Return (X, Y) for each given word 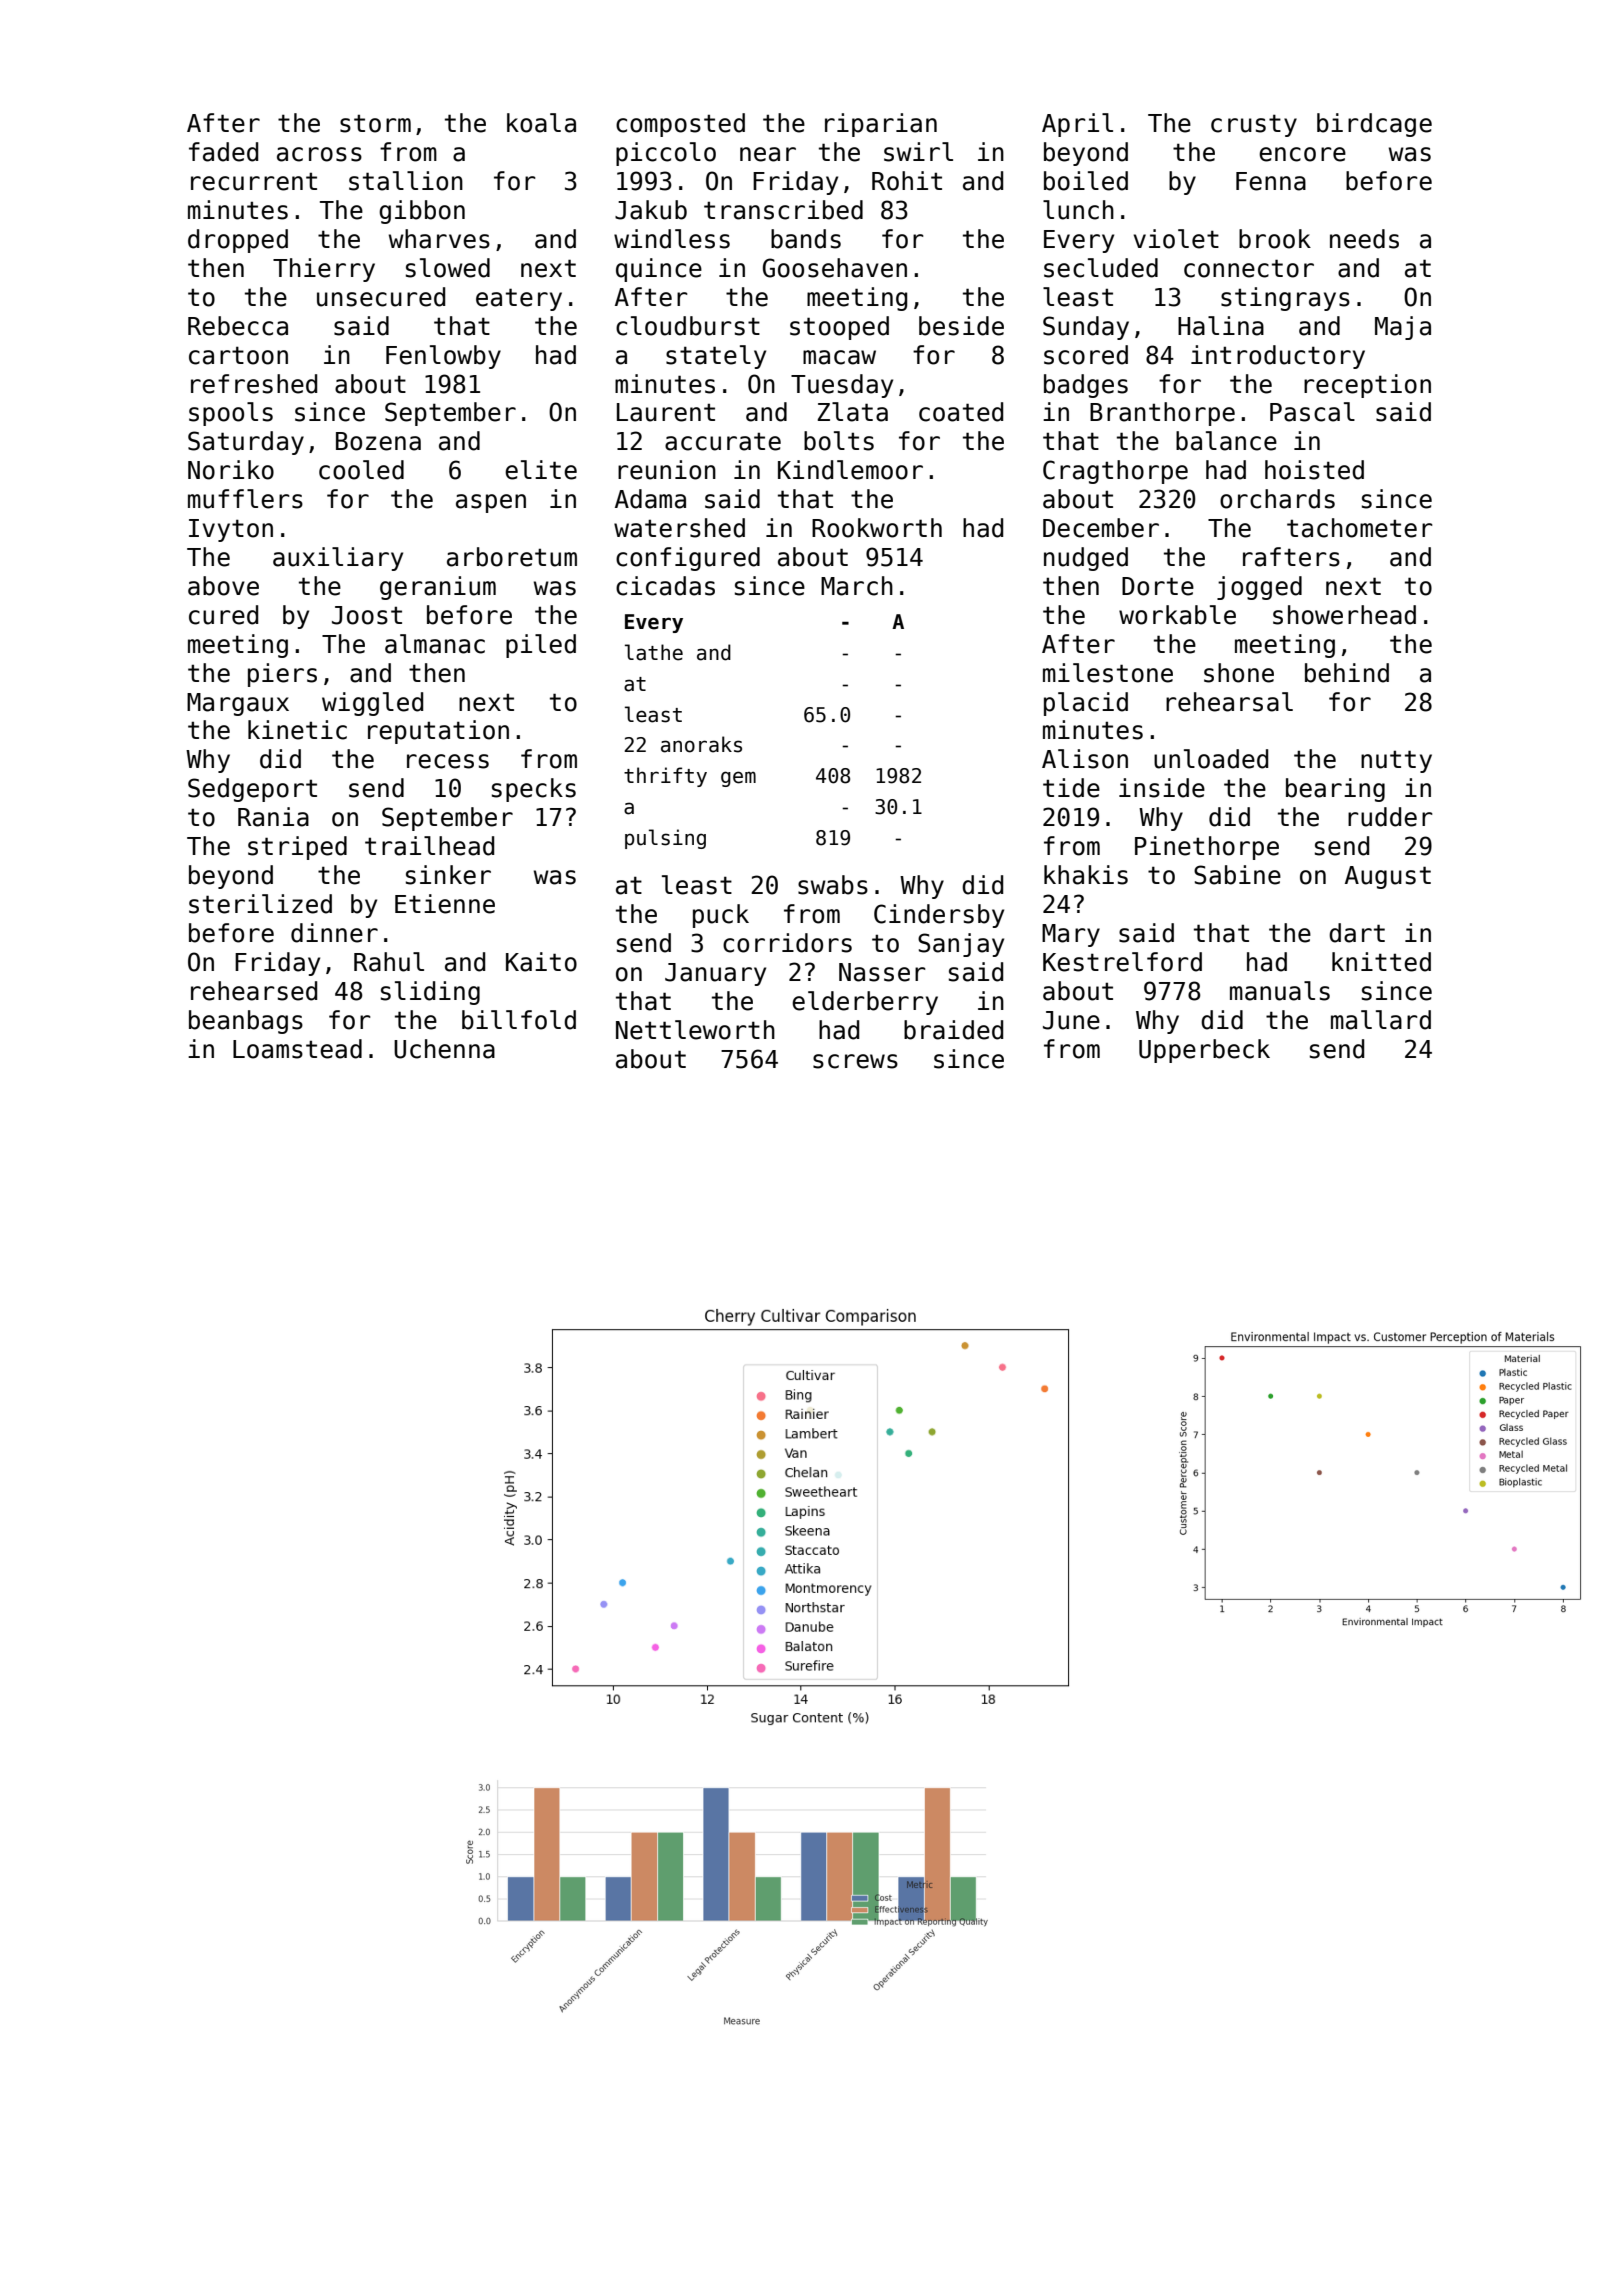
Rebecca (238, 326)
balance (1226, 441)
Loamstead (297, 1049)
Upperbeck (1204, 1051)
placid (1086, 704)
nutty (1396, 761)
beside (961, 326)
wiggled (372, 704)
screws (855, 1061)
